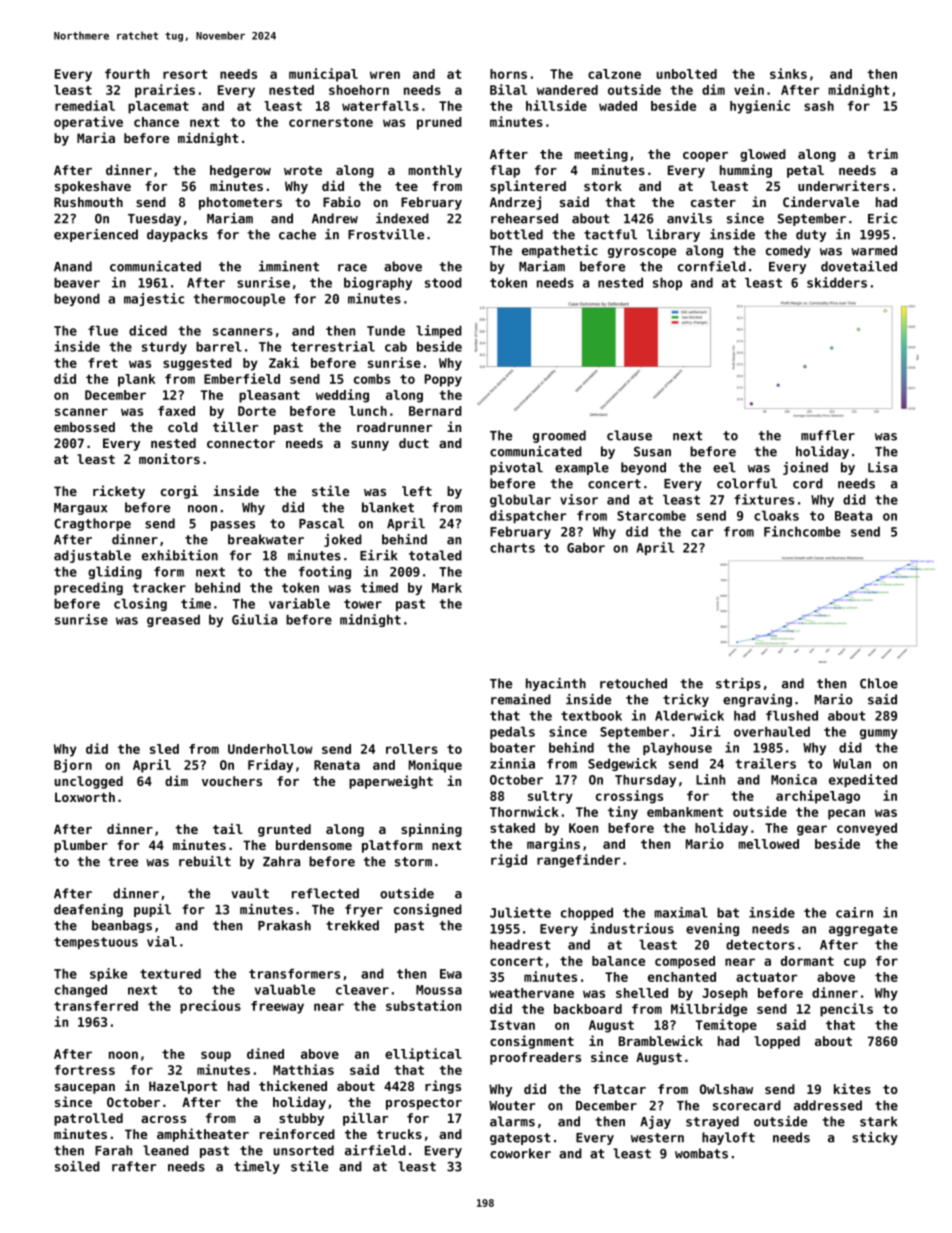 This image has width=952, height=1233. Describe the element at coordinates (73, 766) in the image. I see `Bjorn` at that location.
